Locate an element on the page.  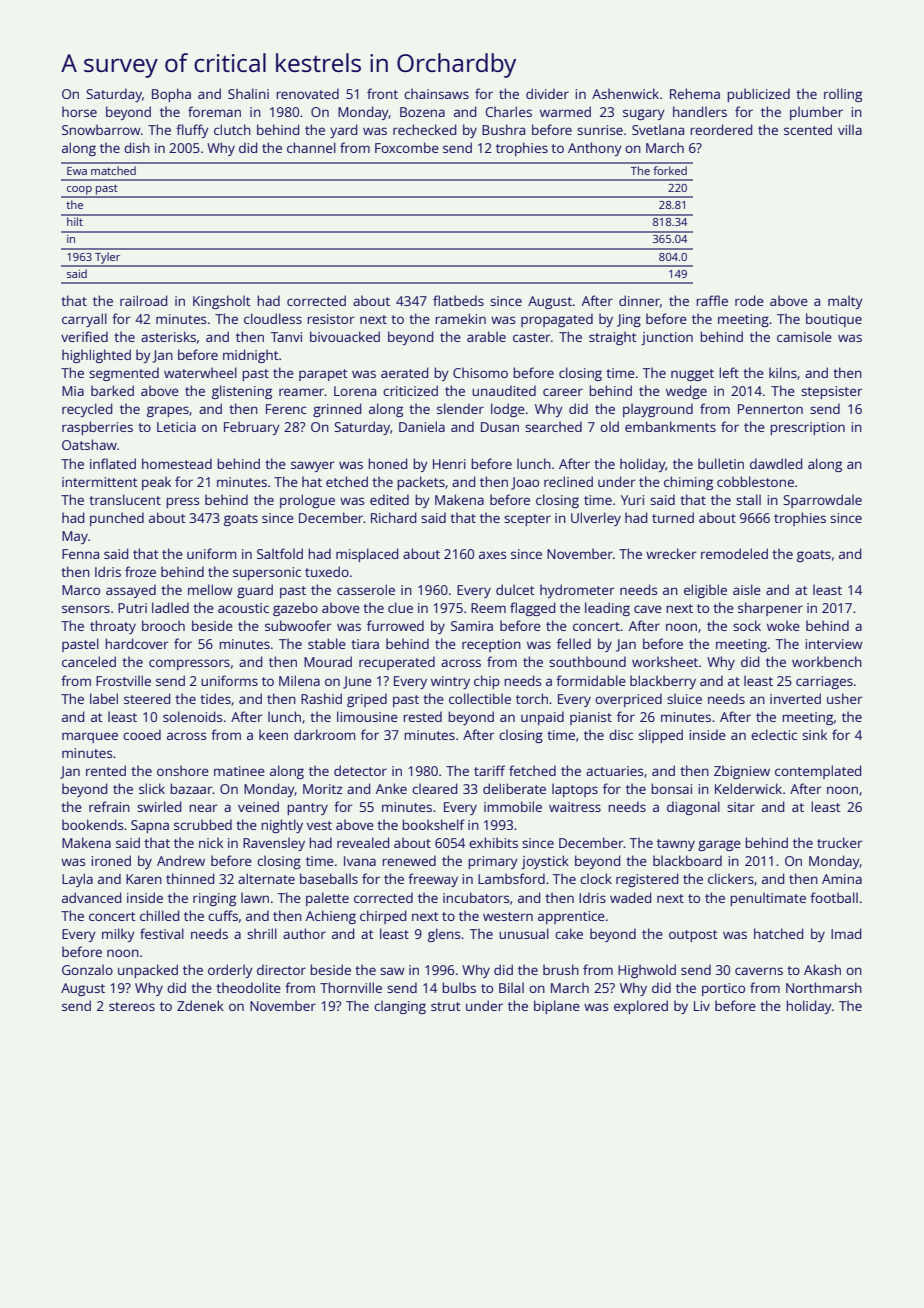
advanced is located at coordinates (91, 897).
